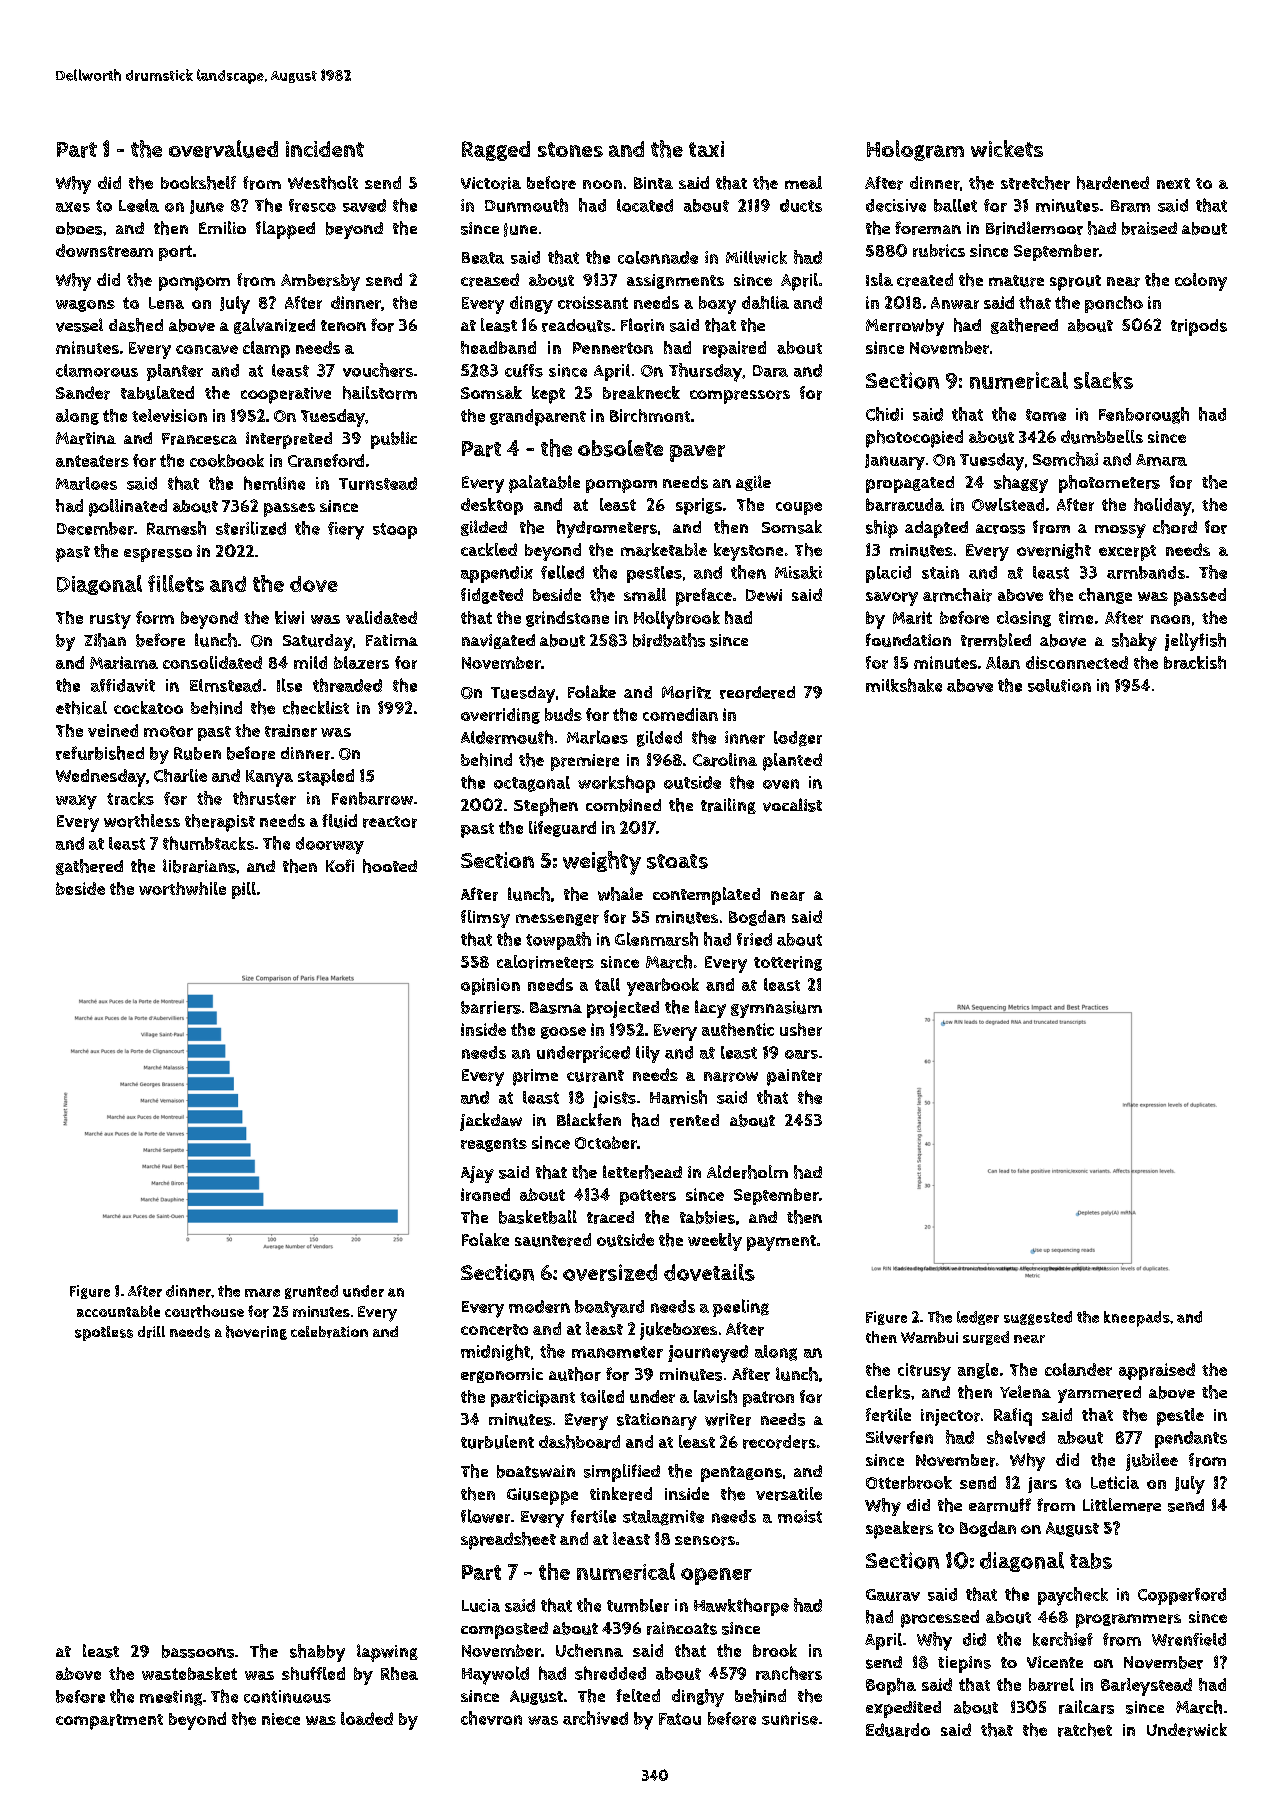 This screenshot has height=1815, width=1283. What do you see at coordinates (289, 685) in the screenshot?
I see `Ilse` at bounding box center [289, 685].
